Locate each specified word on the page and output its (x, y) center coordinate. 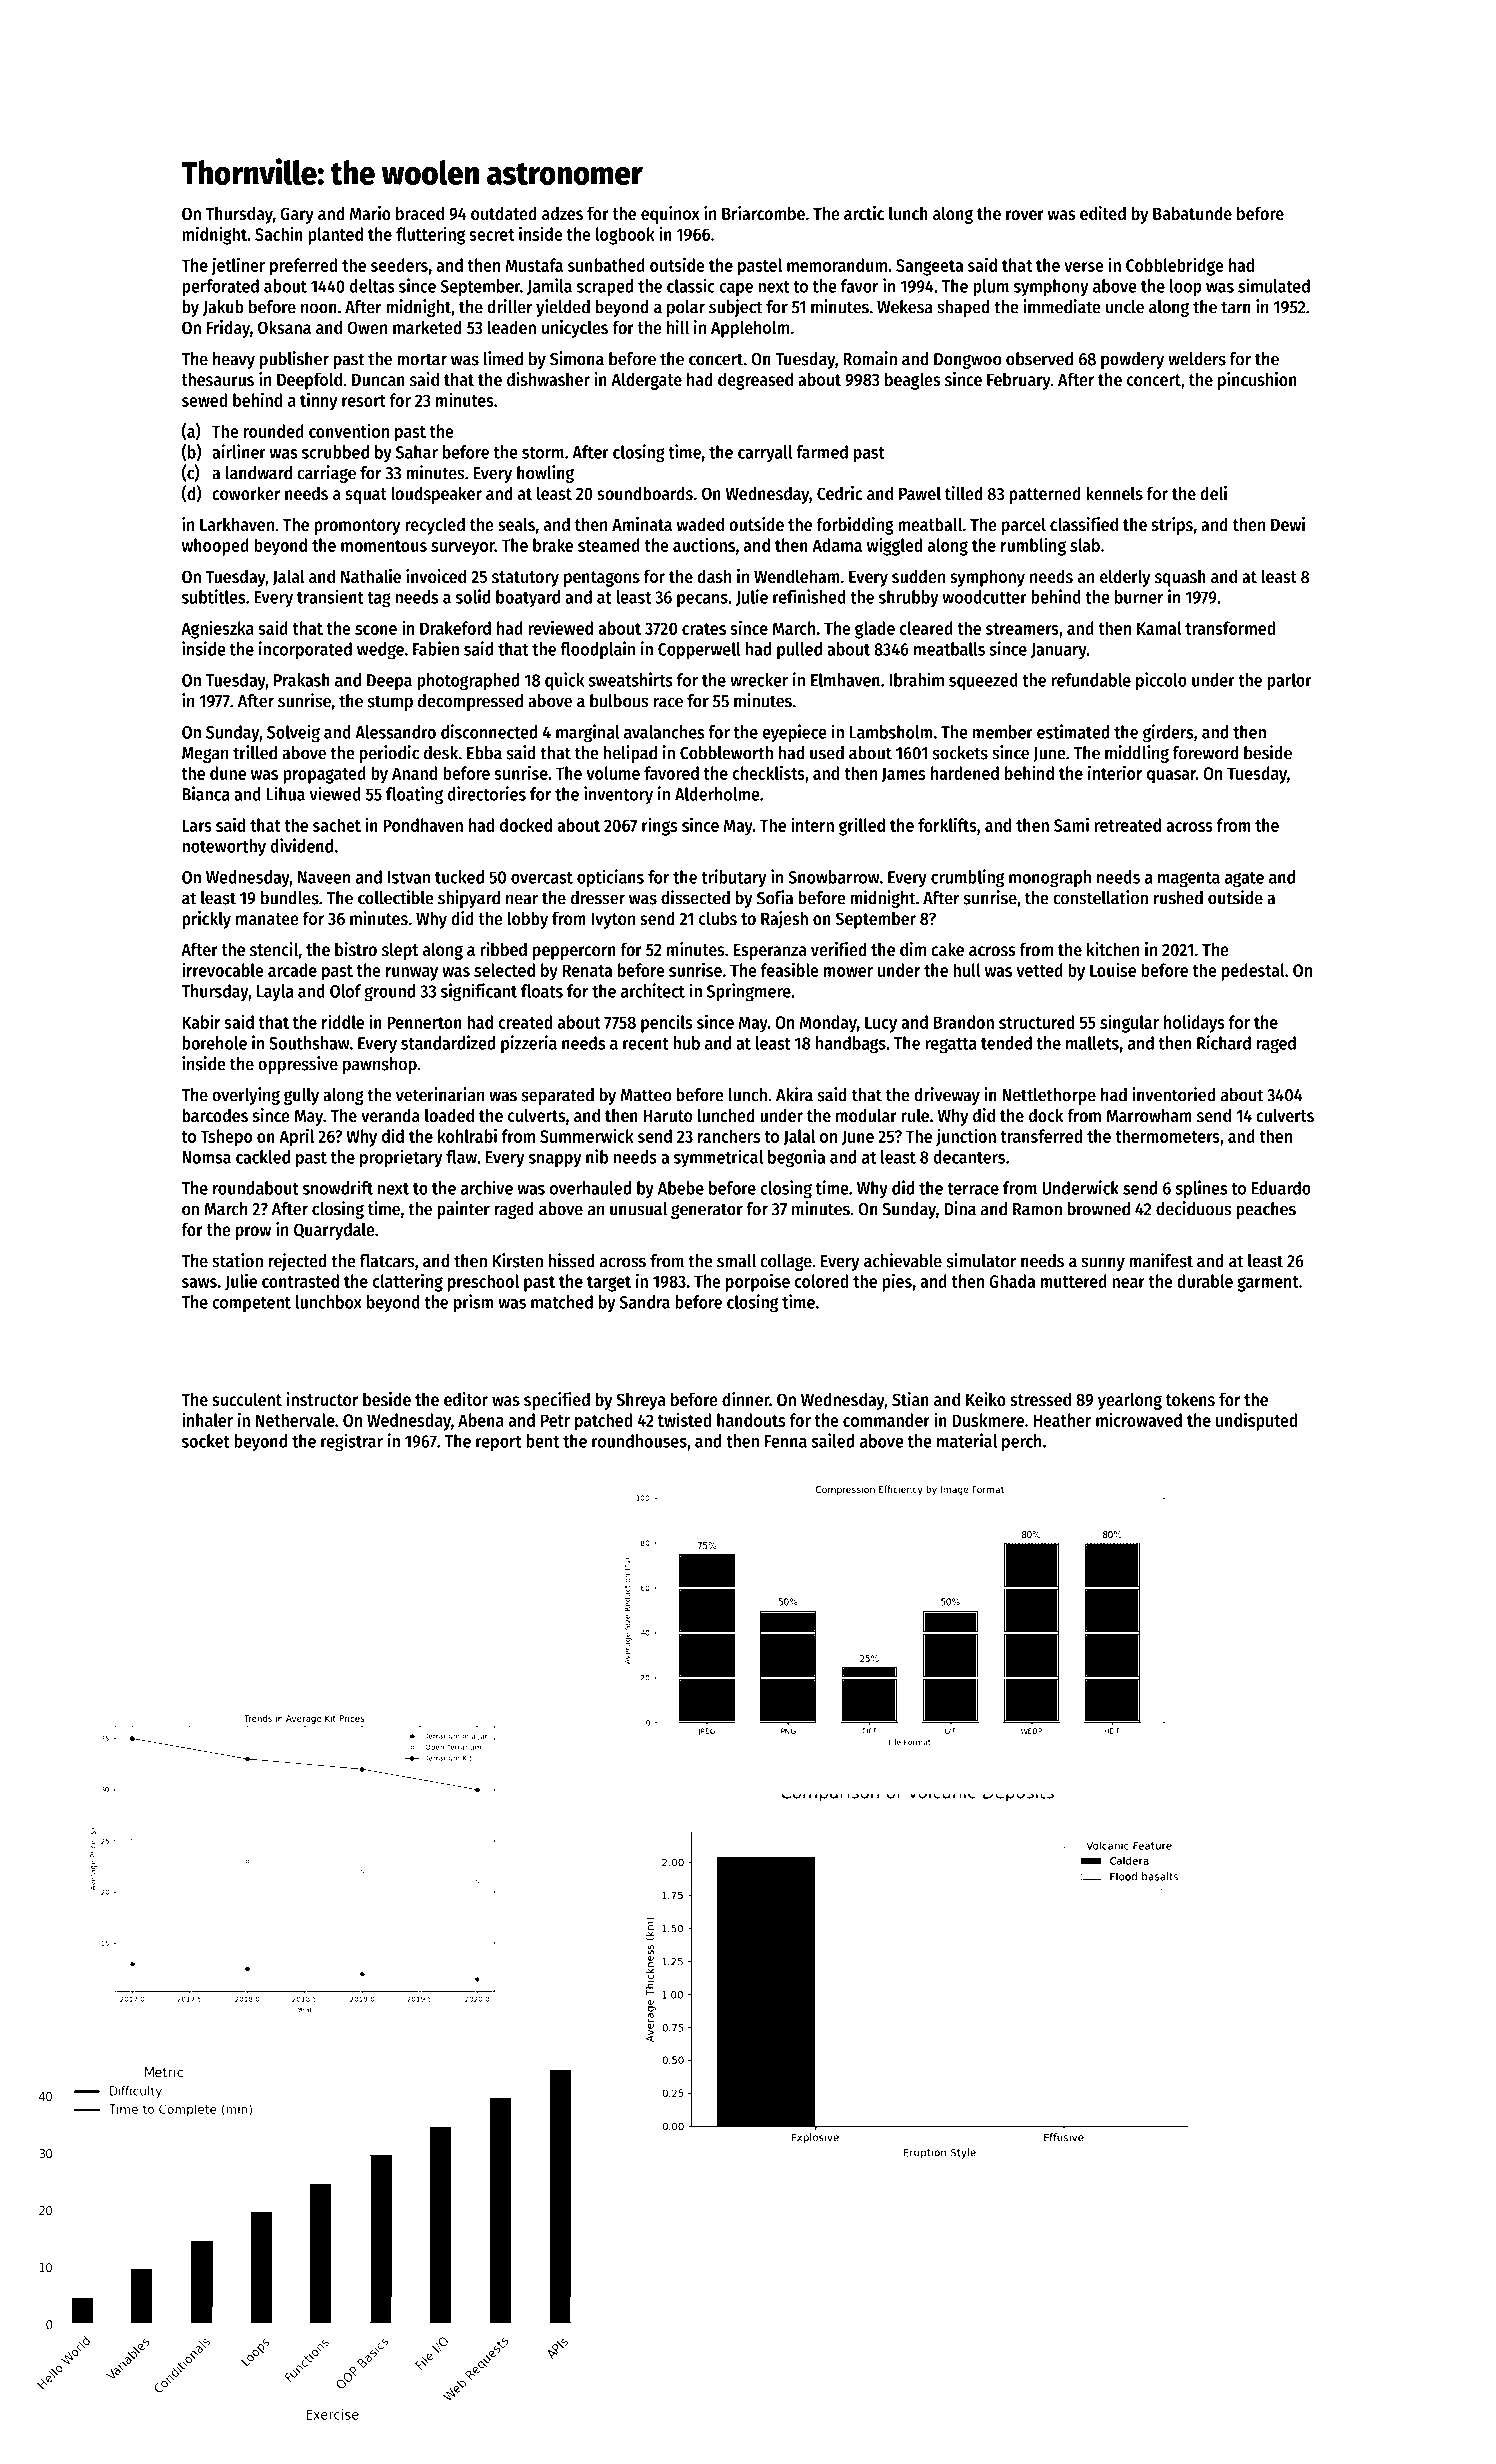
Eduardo (1281, 1188)
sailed (832, 1440)
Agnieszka (217, 629)
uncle (1125, 307)
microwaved (1139, 1419)
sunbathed (606, 265)
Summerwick (587, 1135)
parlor (1289, 682)
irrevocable (223, 969)
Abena (481, 1420)
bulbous (619, 701)
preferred (303, 267)
